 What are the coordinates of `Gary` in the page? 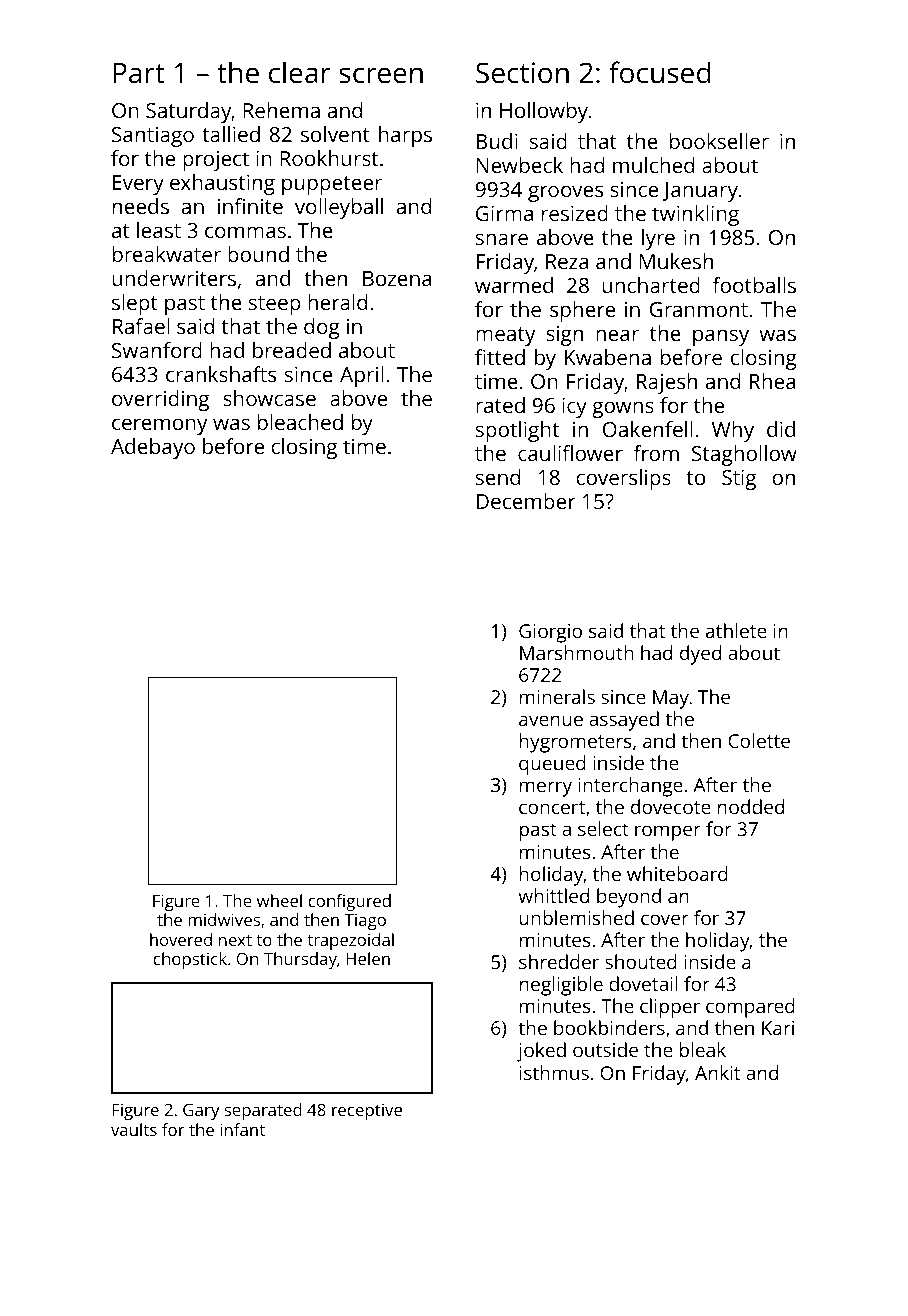 It's located at (201, 1112).
